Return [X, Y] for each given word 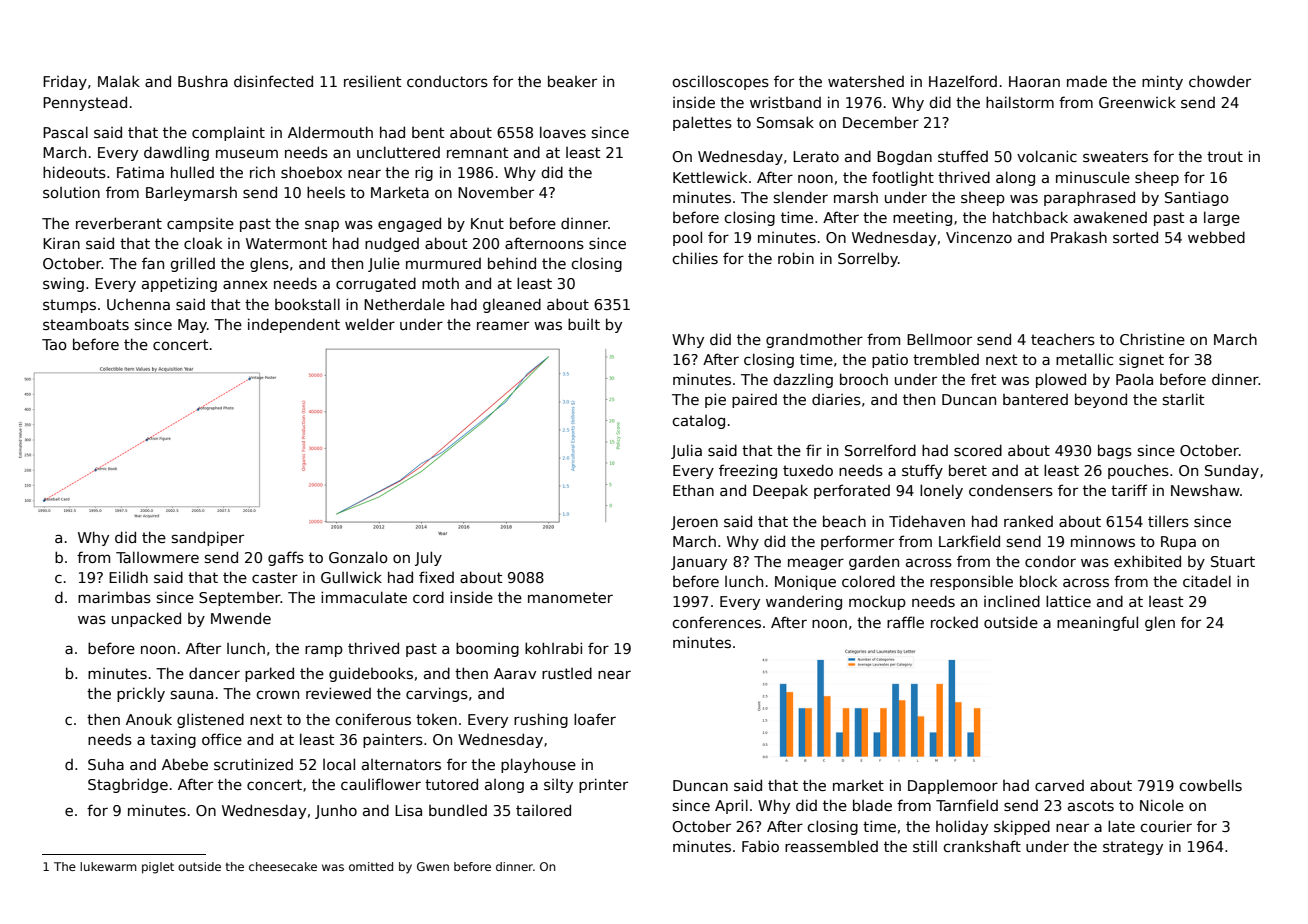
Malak [119, 81]
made [1087, 81]
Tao [54, 344]
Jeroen [694, 523]
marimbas [114, 597]
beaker [572, 81]
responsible [971, 582]
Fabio [760, 846]
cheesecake [283, 866]
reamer [503, 325]
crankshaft [982, 846]
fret [983, 379]
